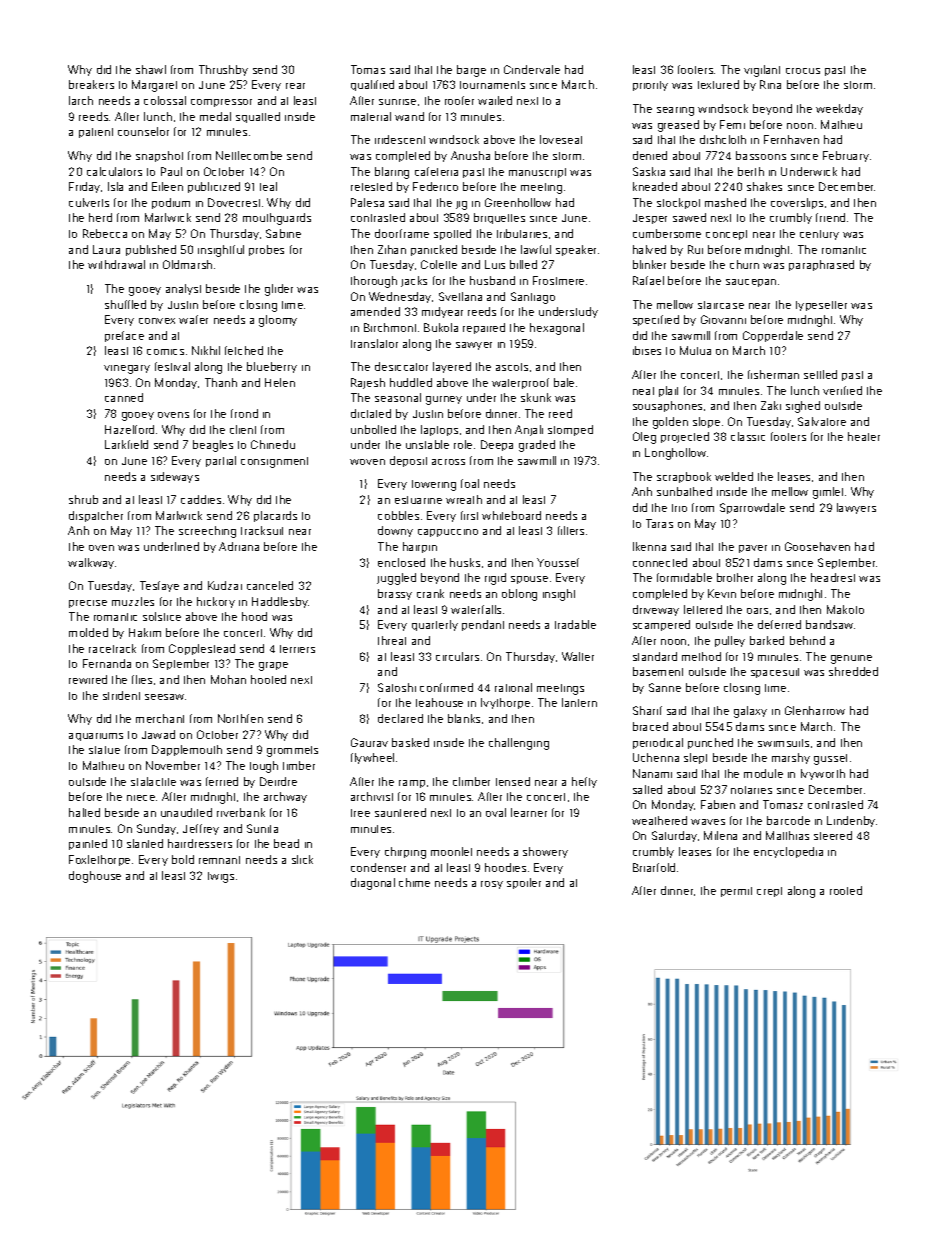 The image size is (952, 1233). What do you see at coordinates (695, 249) in the document?
I see `Rui` at bounding box center [695, 249].
